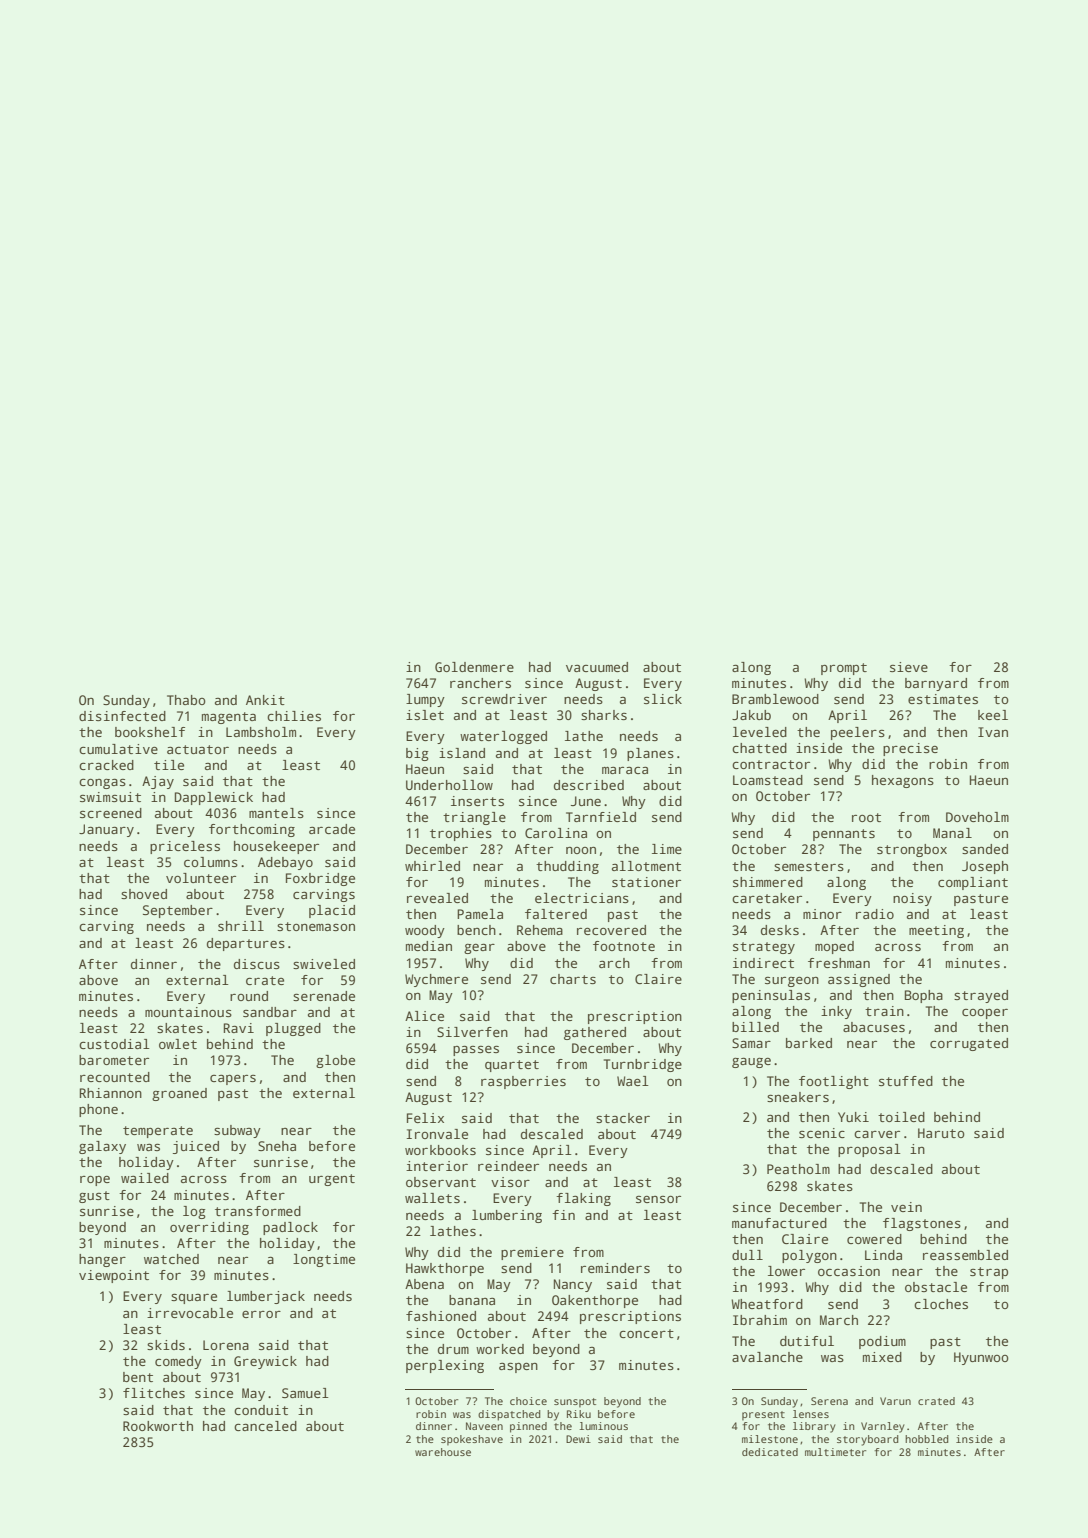 This document has height=1538, width=1088. I want to click on Lorena, so click(226, 1345).
